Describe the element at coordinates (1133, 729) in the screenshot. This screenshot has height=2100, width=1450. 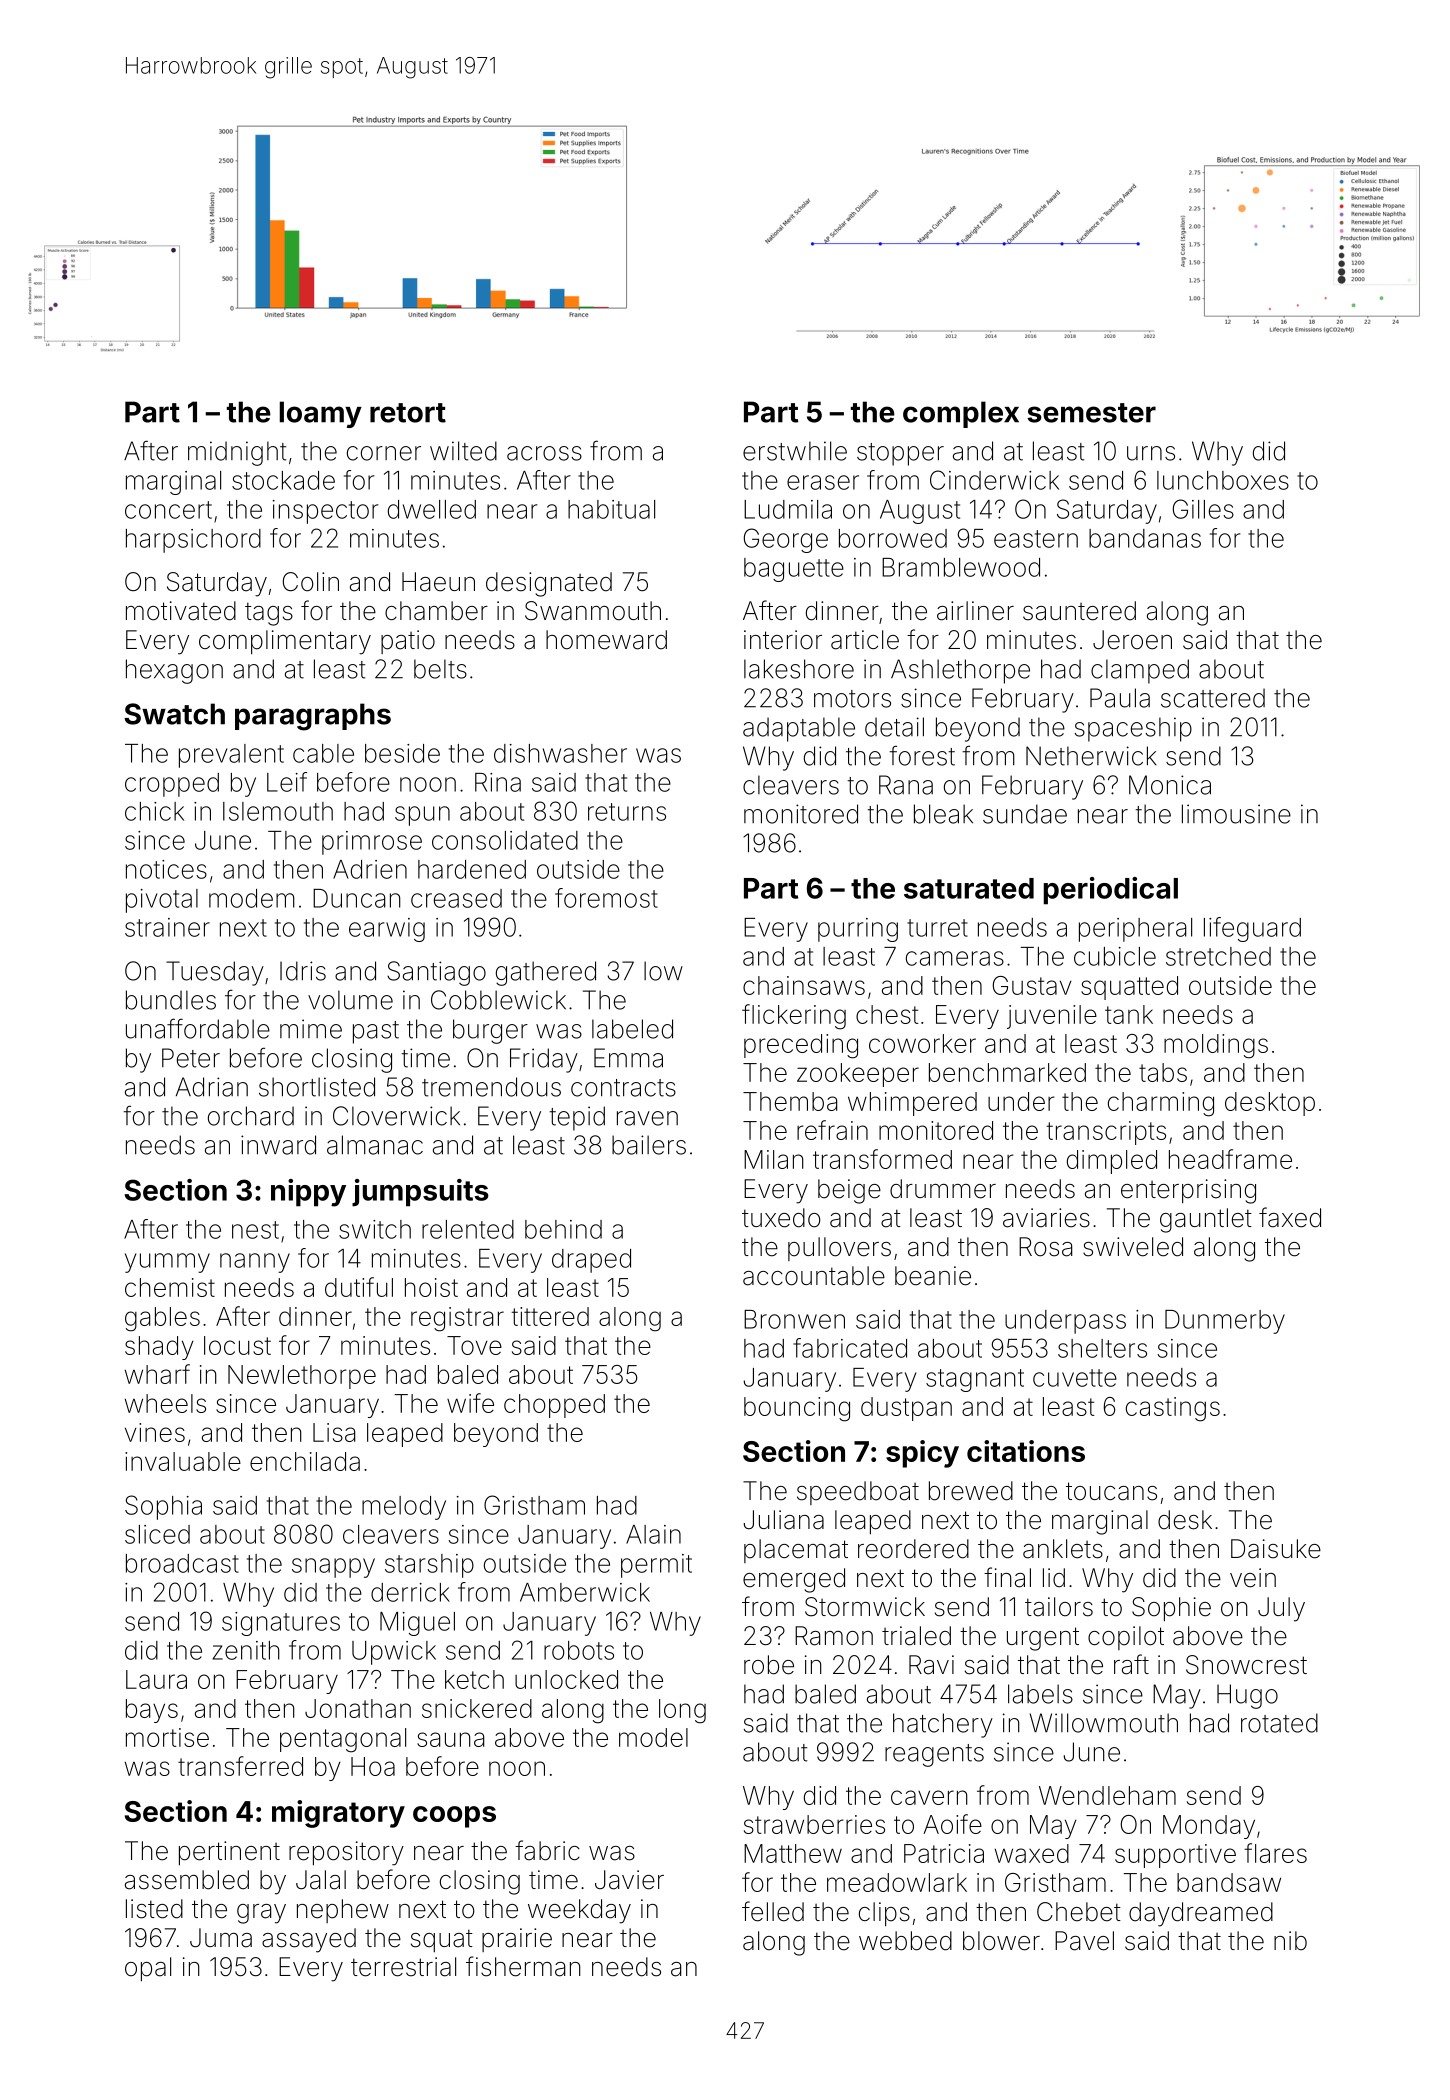
I see `spaceship` at that location.
